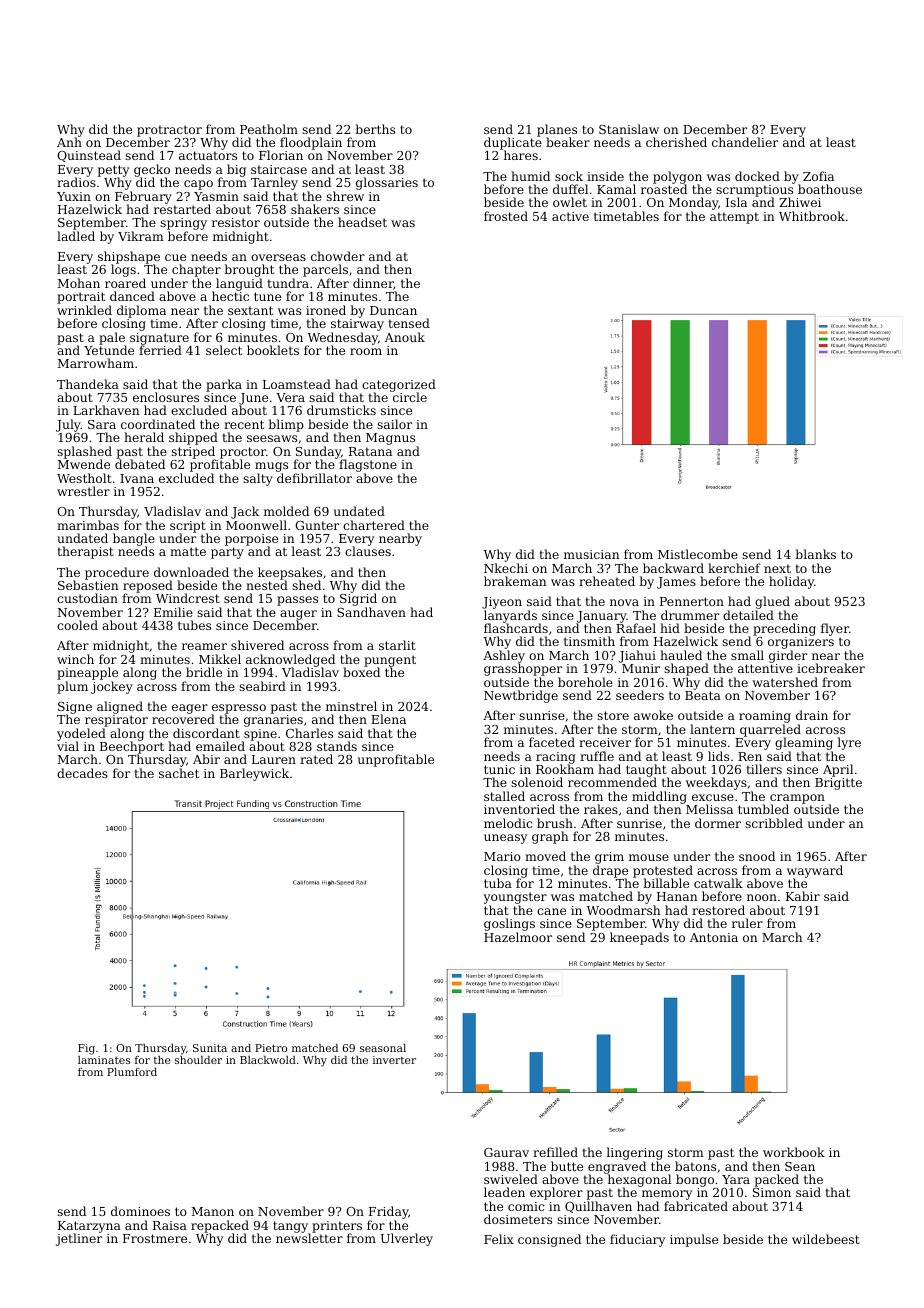  What do you see at coordinates (530, 176) in the document?
I see `humid` at bounding box center [530, 176].
